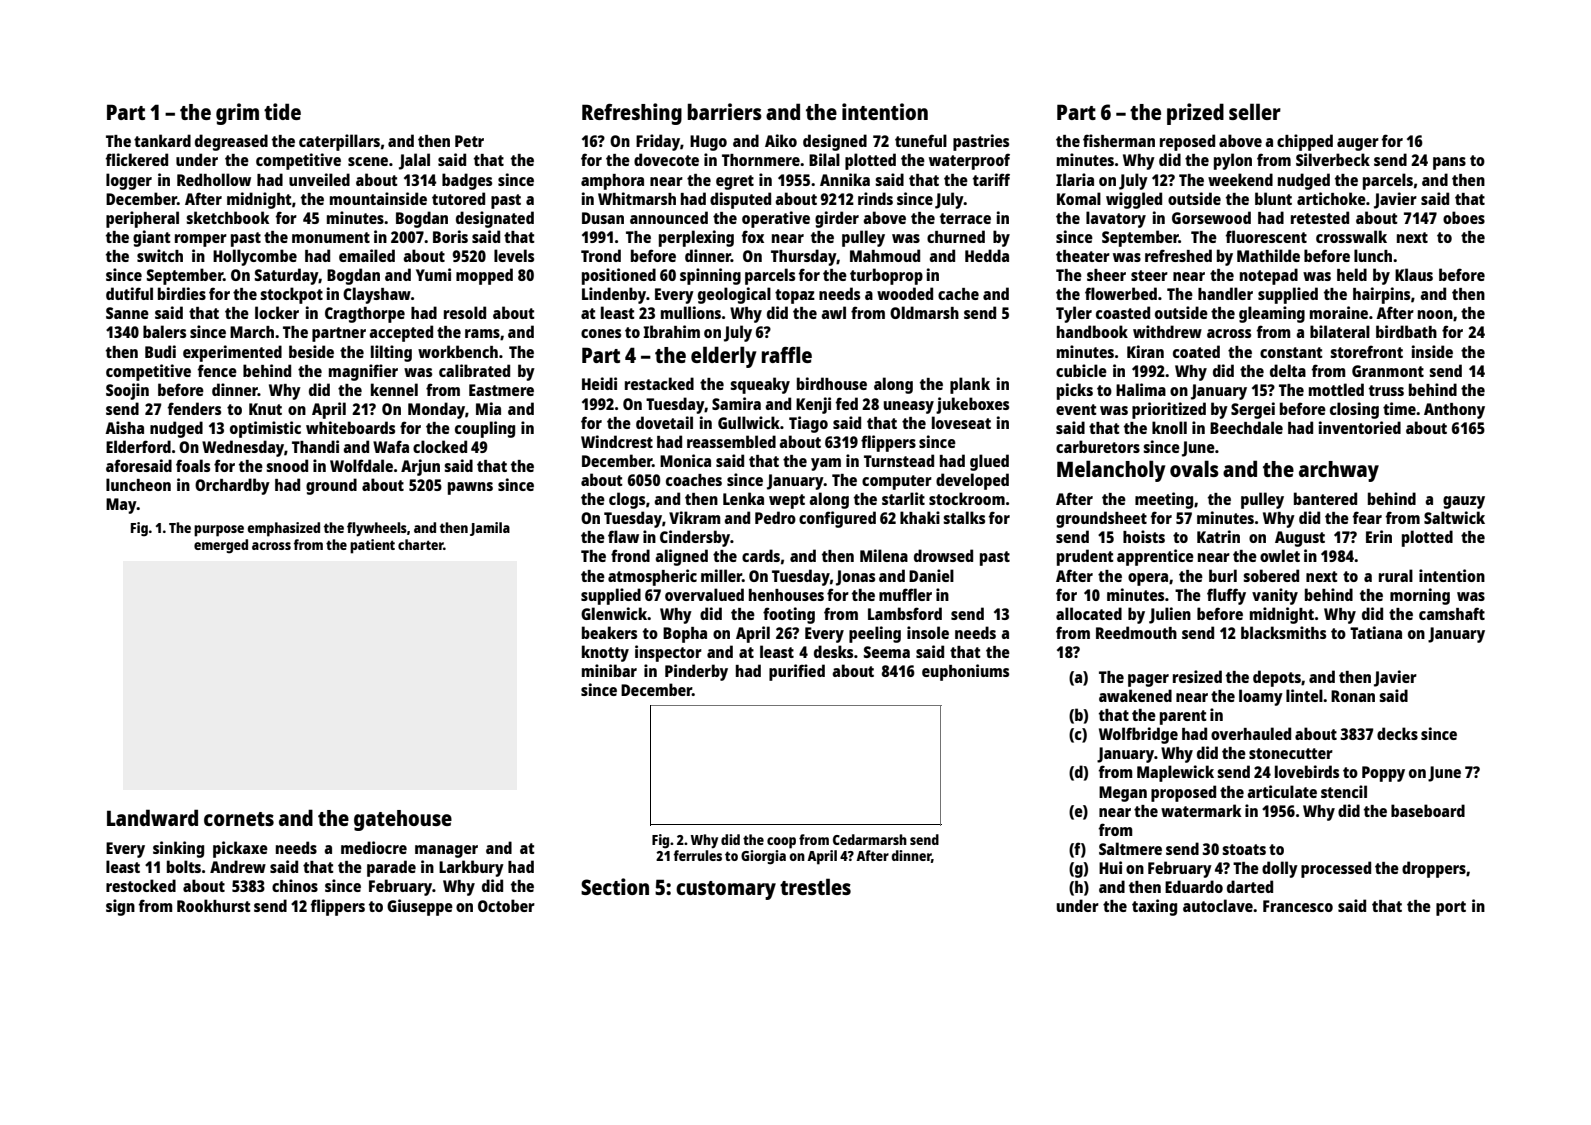 This screenshot has height=1125, width=1591. I want to click on dovetail, so click(664, 422).
